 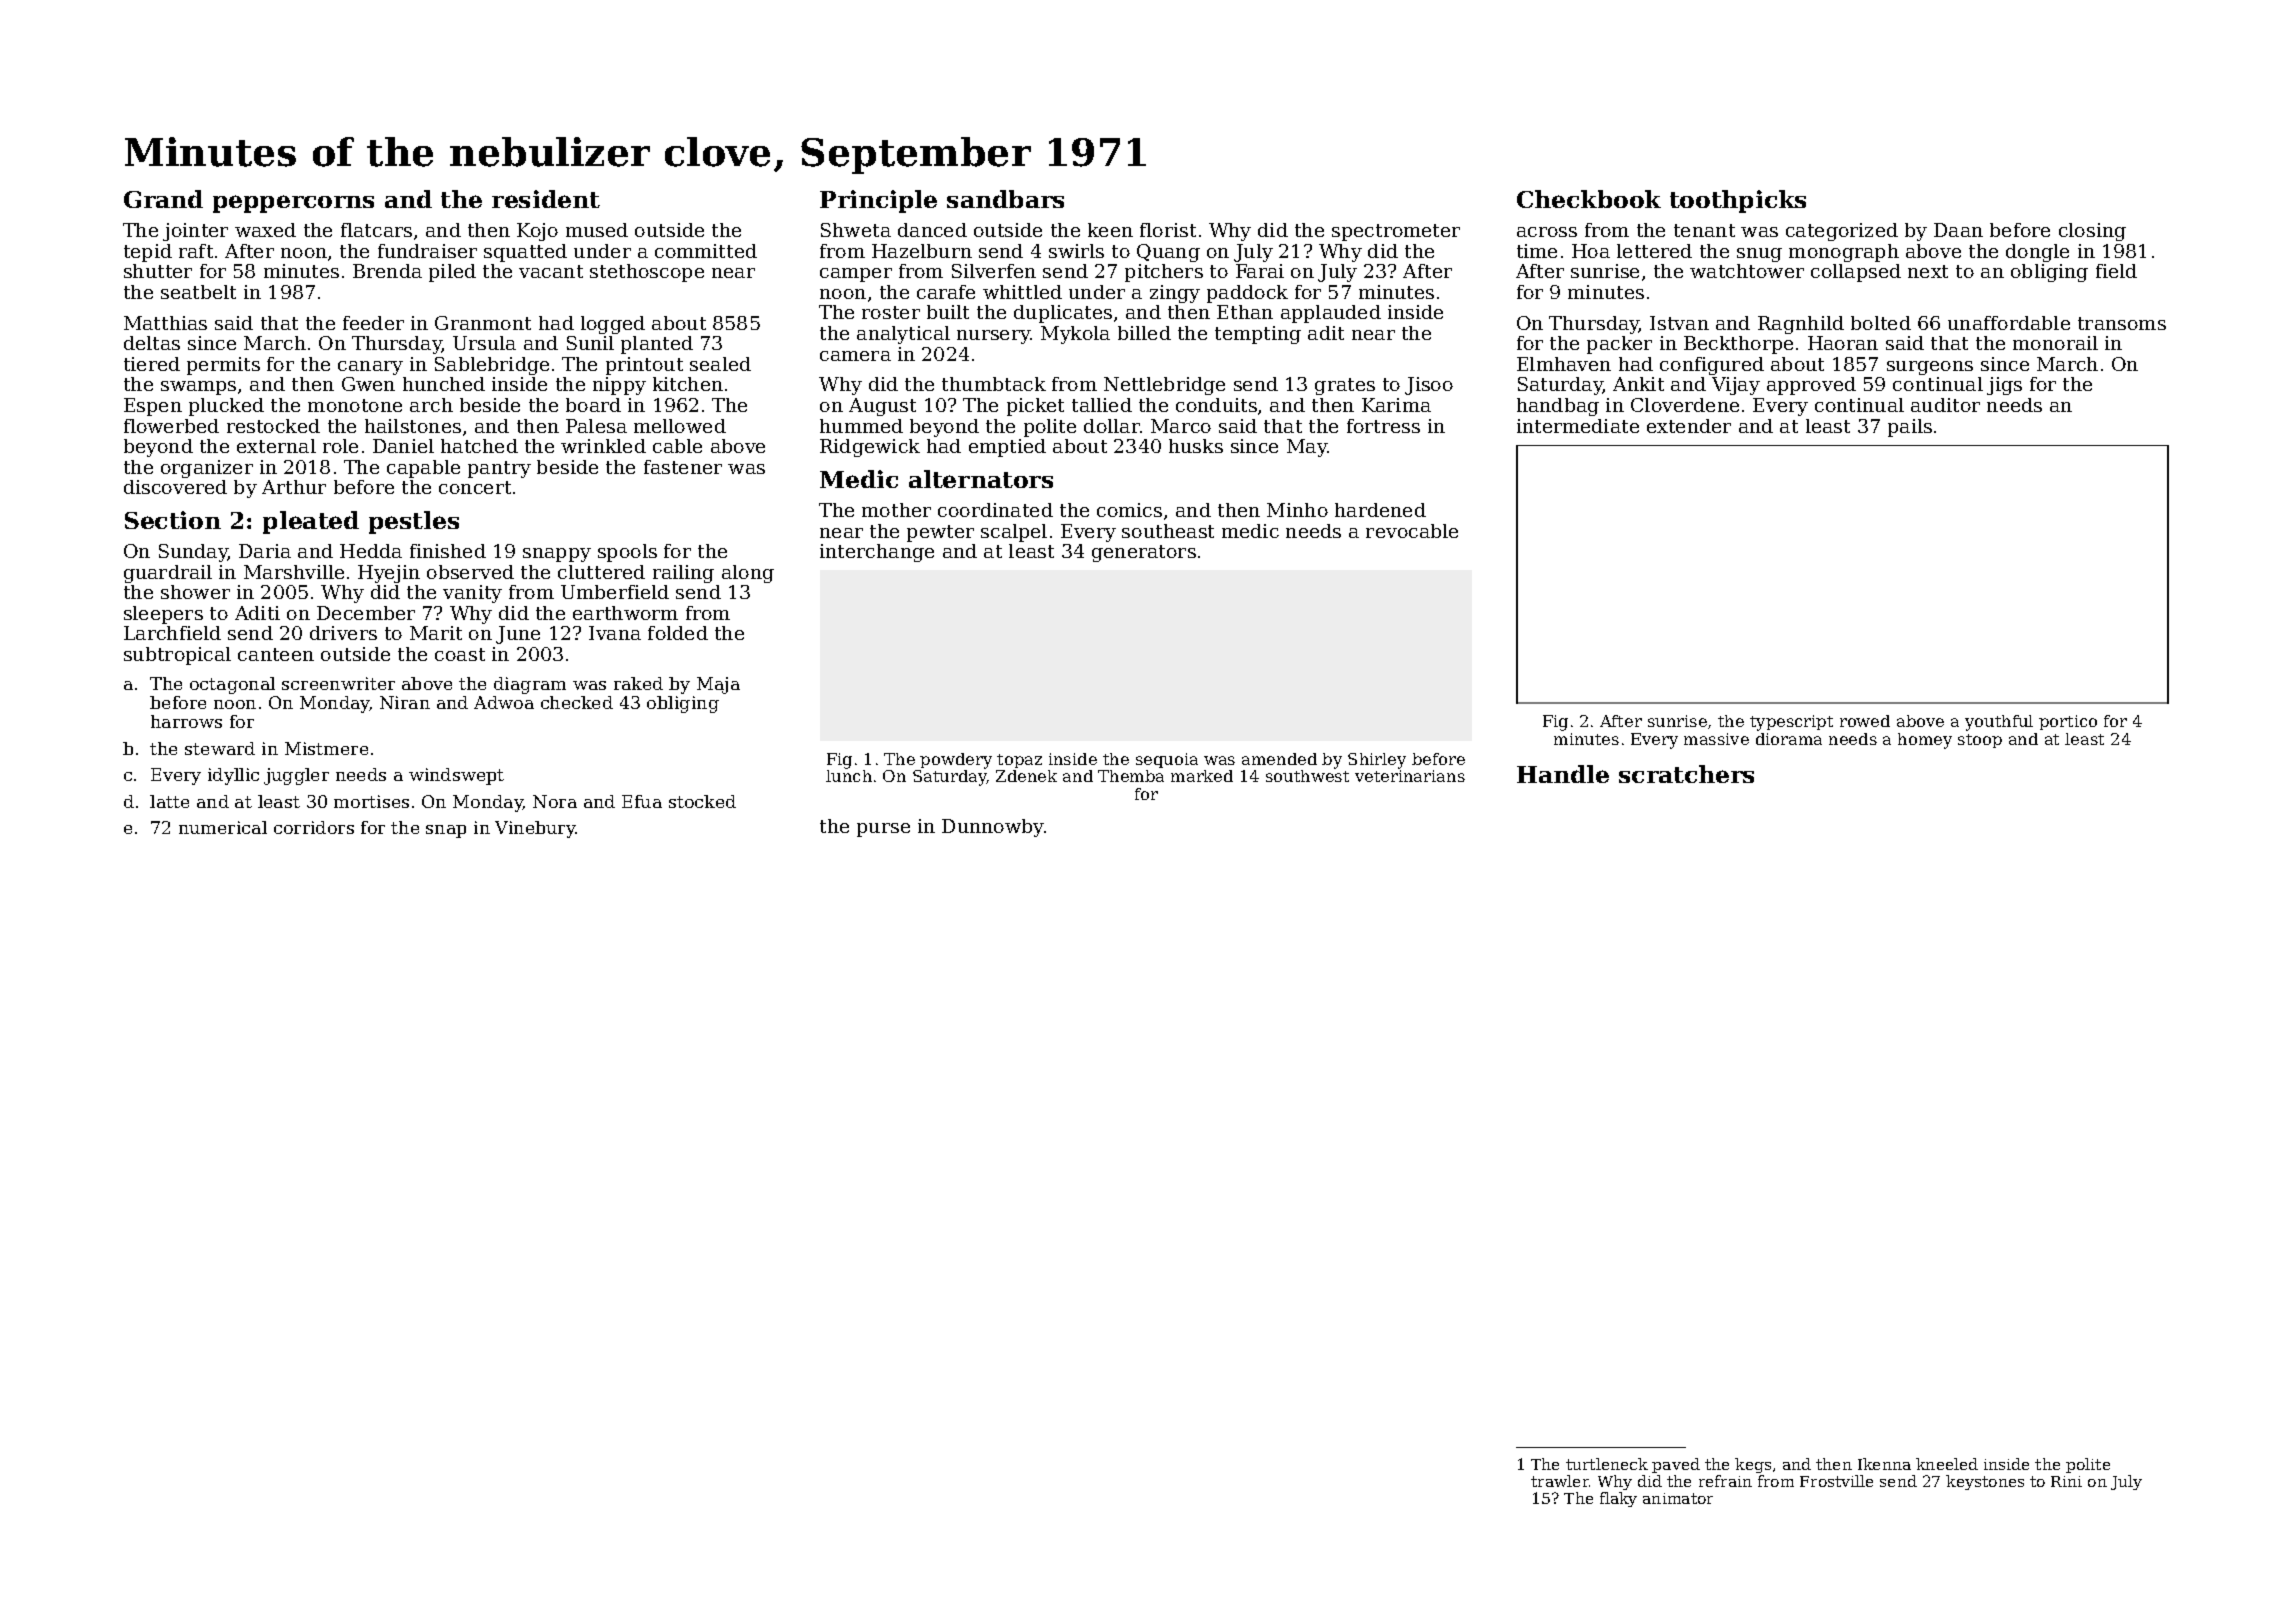 What do you see at coordinates (1618, 1499) in the screenshot?
I see `flaky` at bounding box center [1618, 1499].
